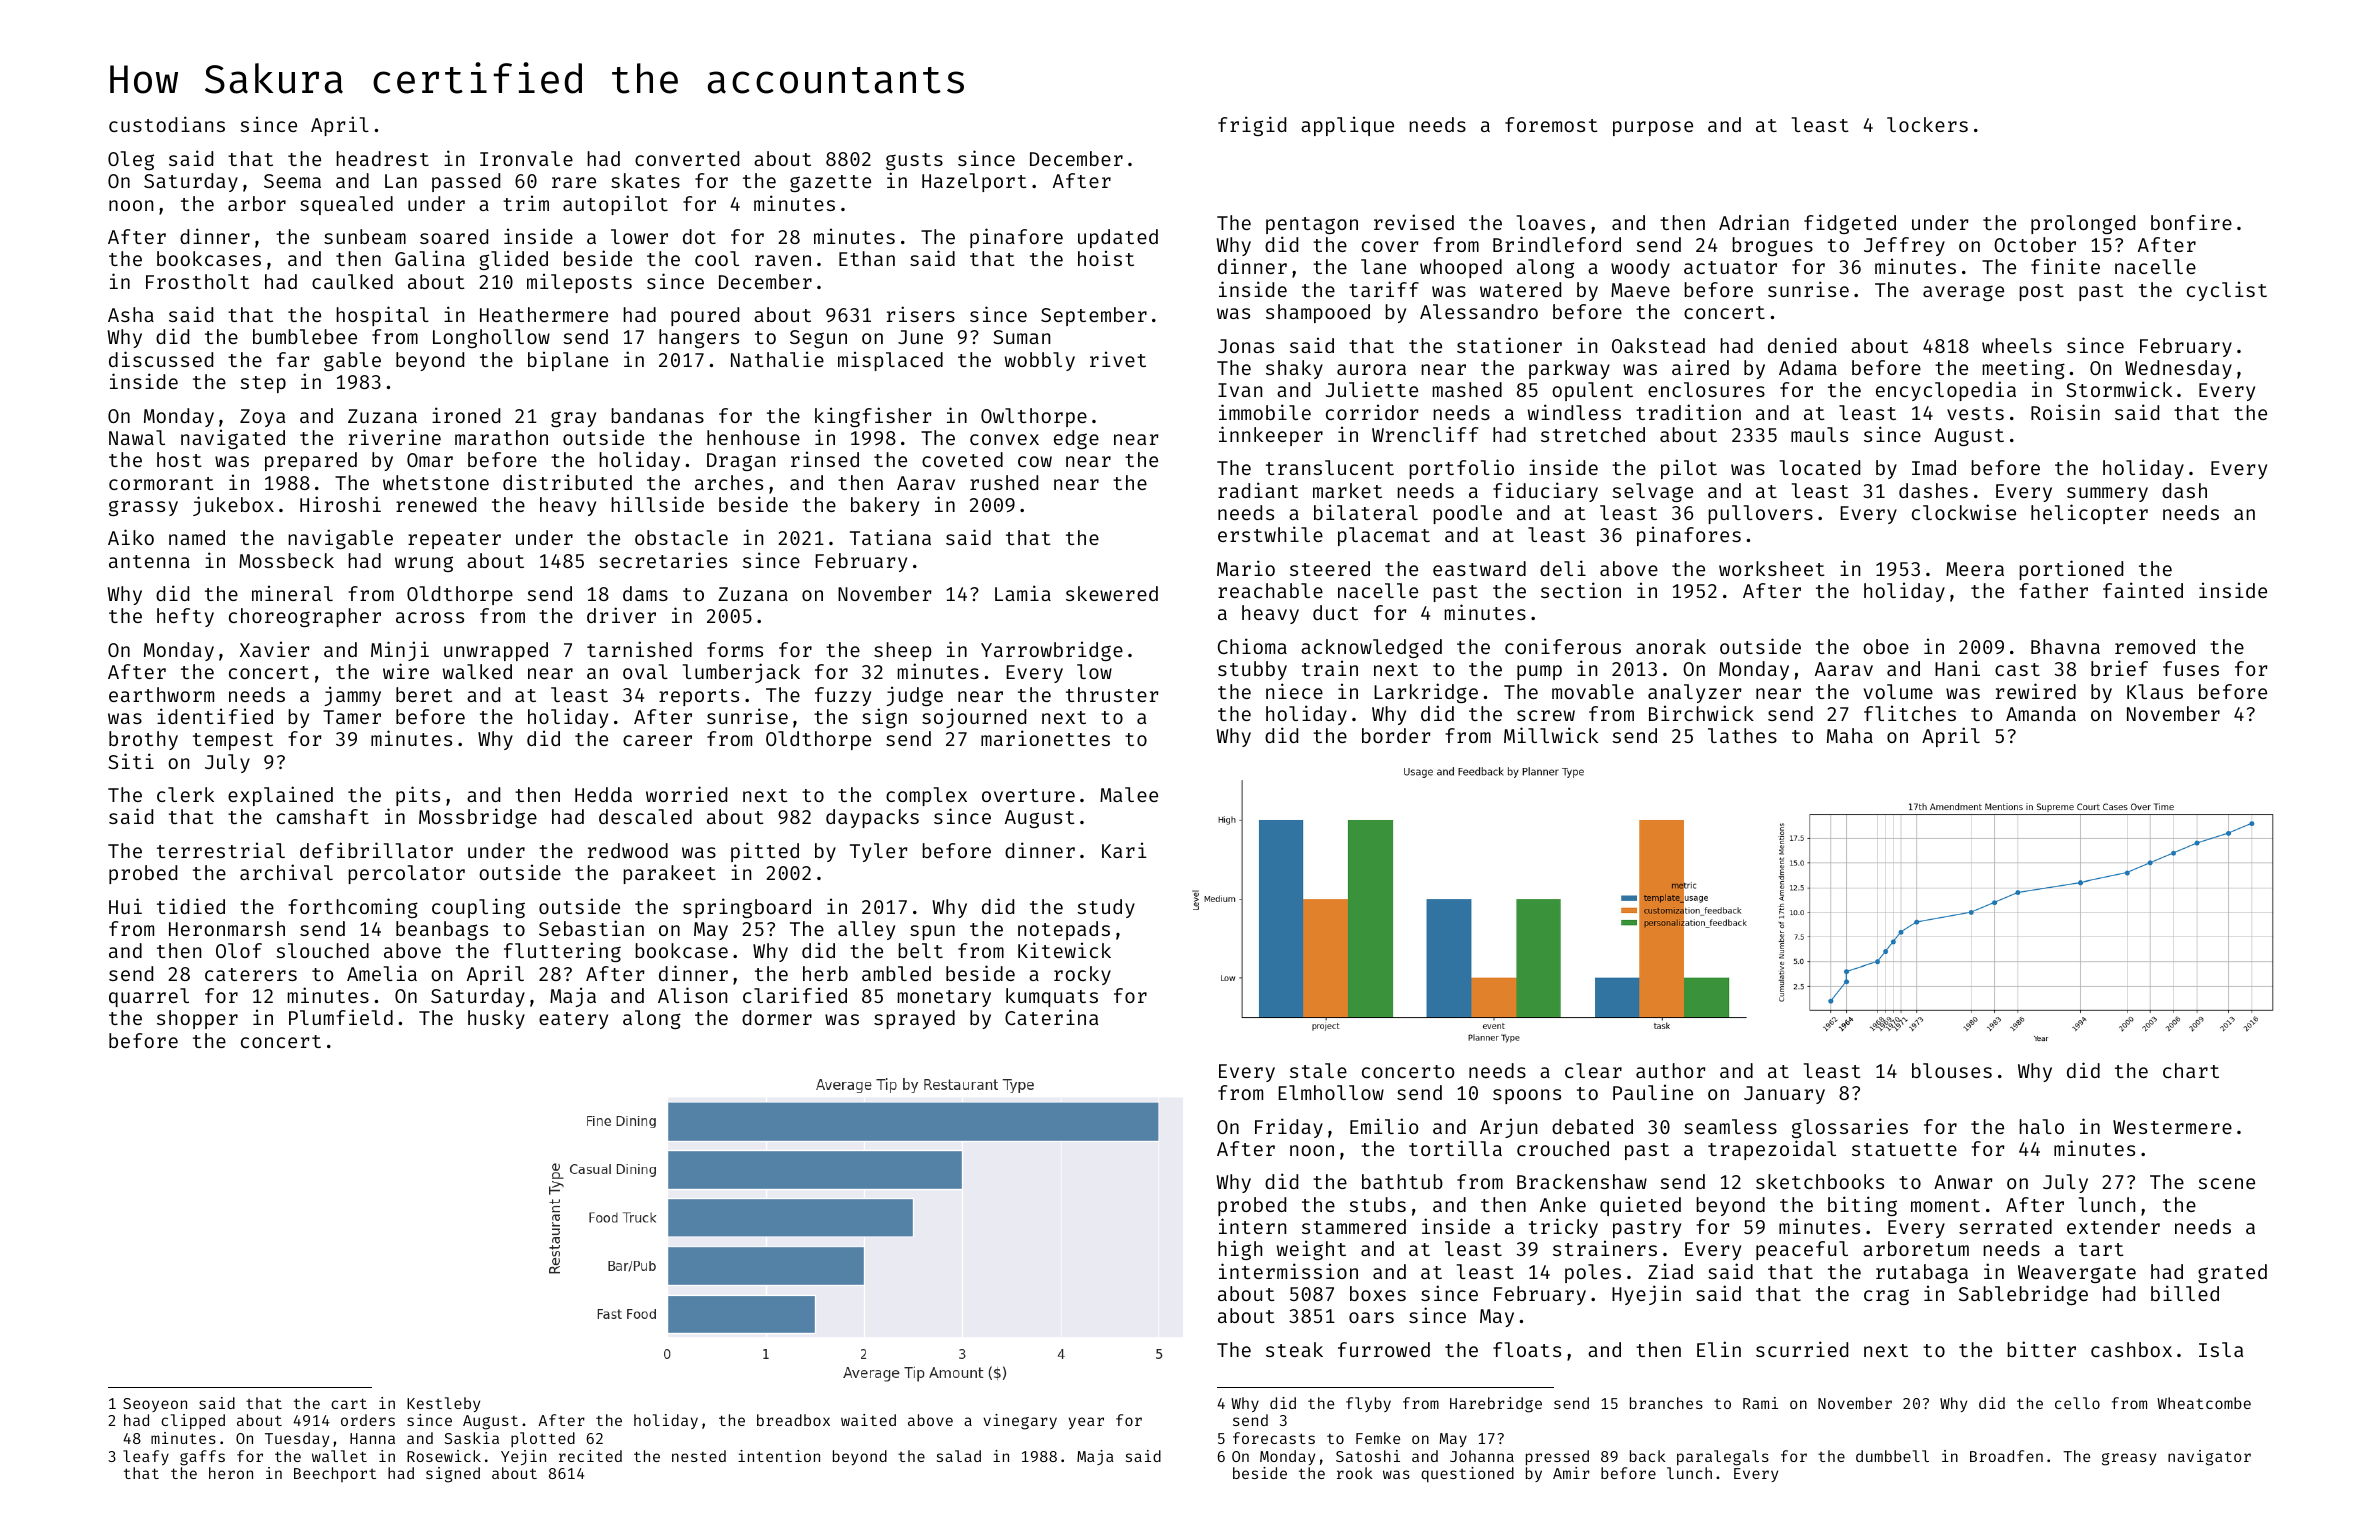 The height and width of the page is (1540, 2380). What do you see at coordinates (2129, 1459) in the page?
I see `greasy` at bounding box center [2129, 1459].
